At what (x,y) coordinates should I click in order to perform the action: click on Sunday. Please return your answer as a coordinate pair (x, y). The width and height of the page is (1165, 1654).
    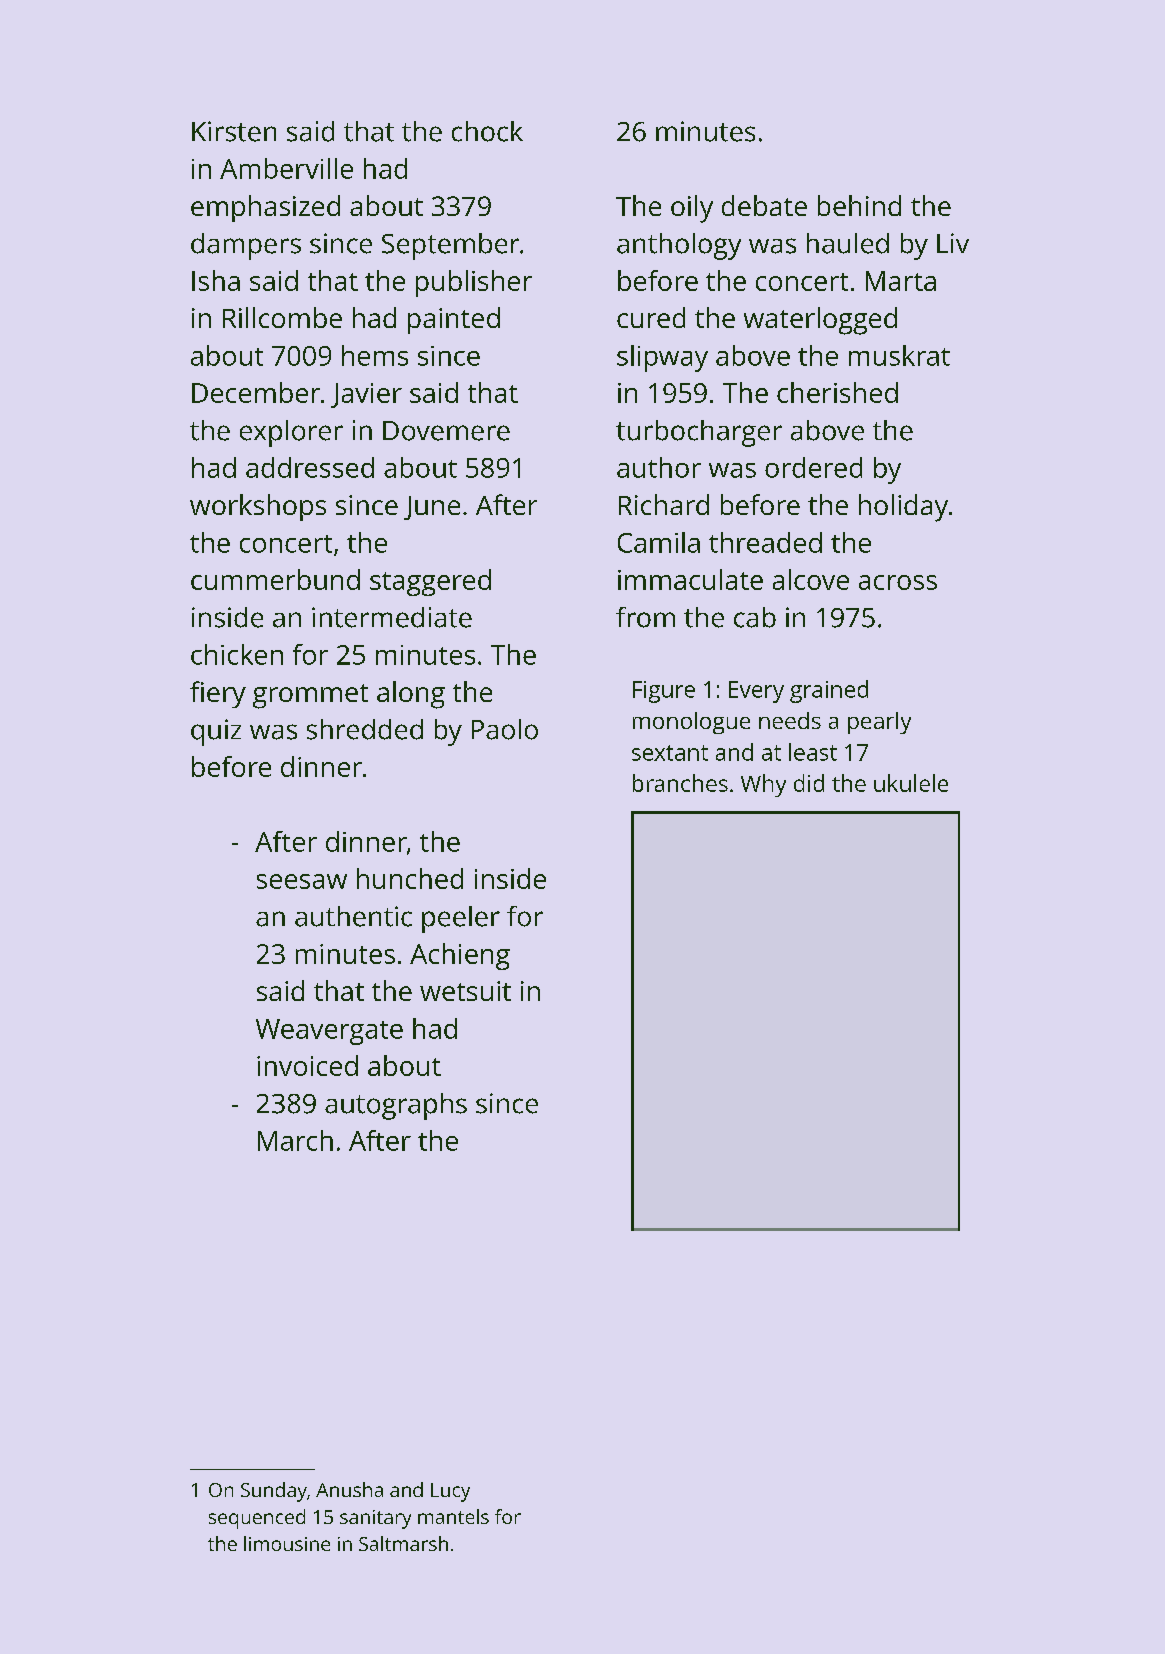
    Looking at the image, I should click on (274, 1492).
